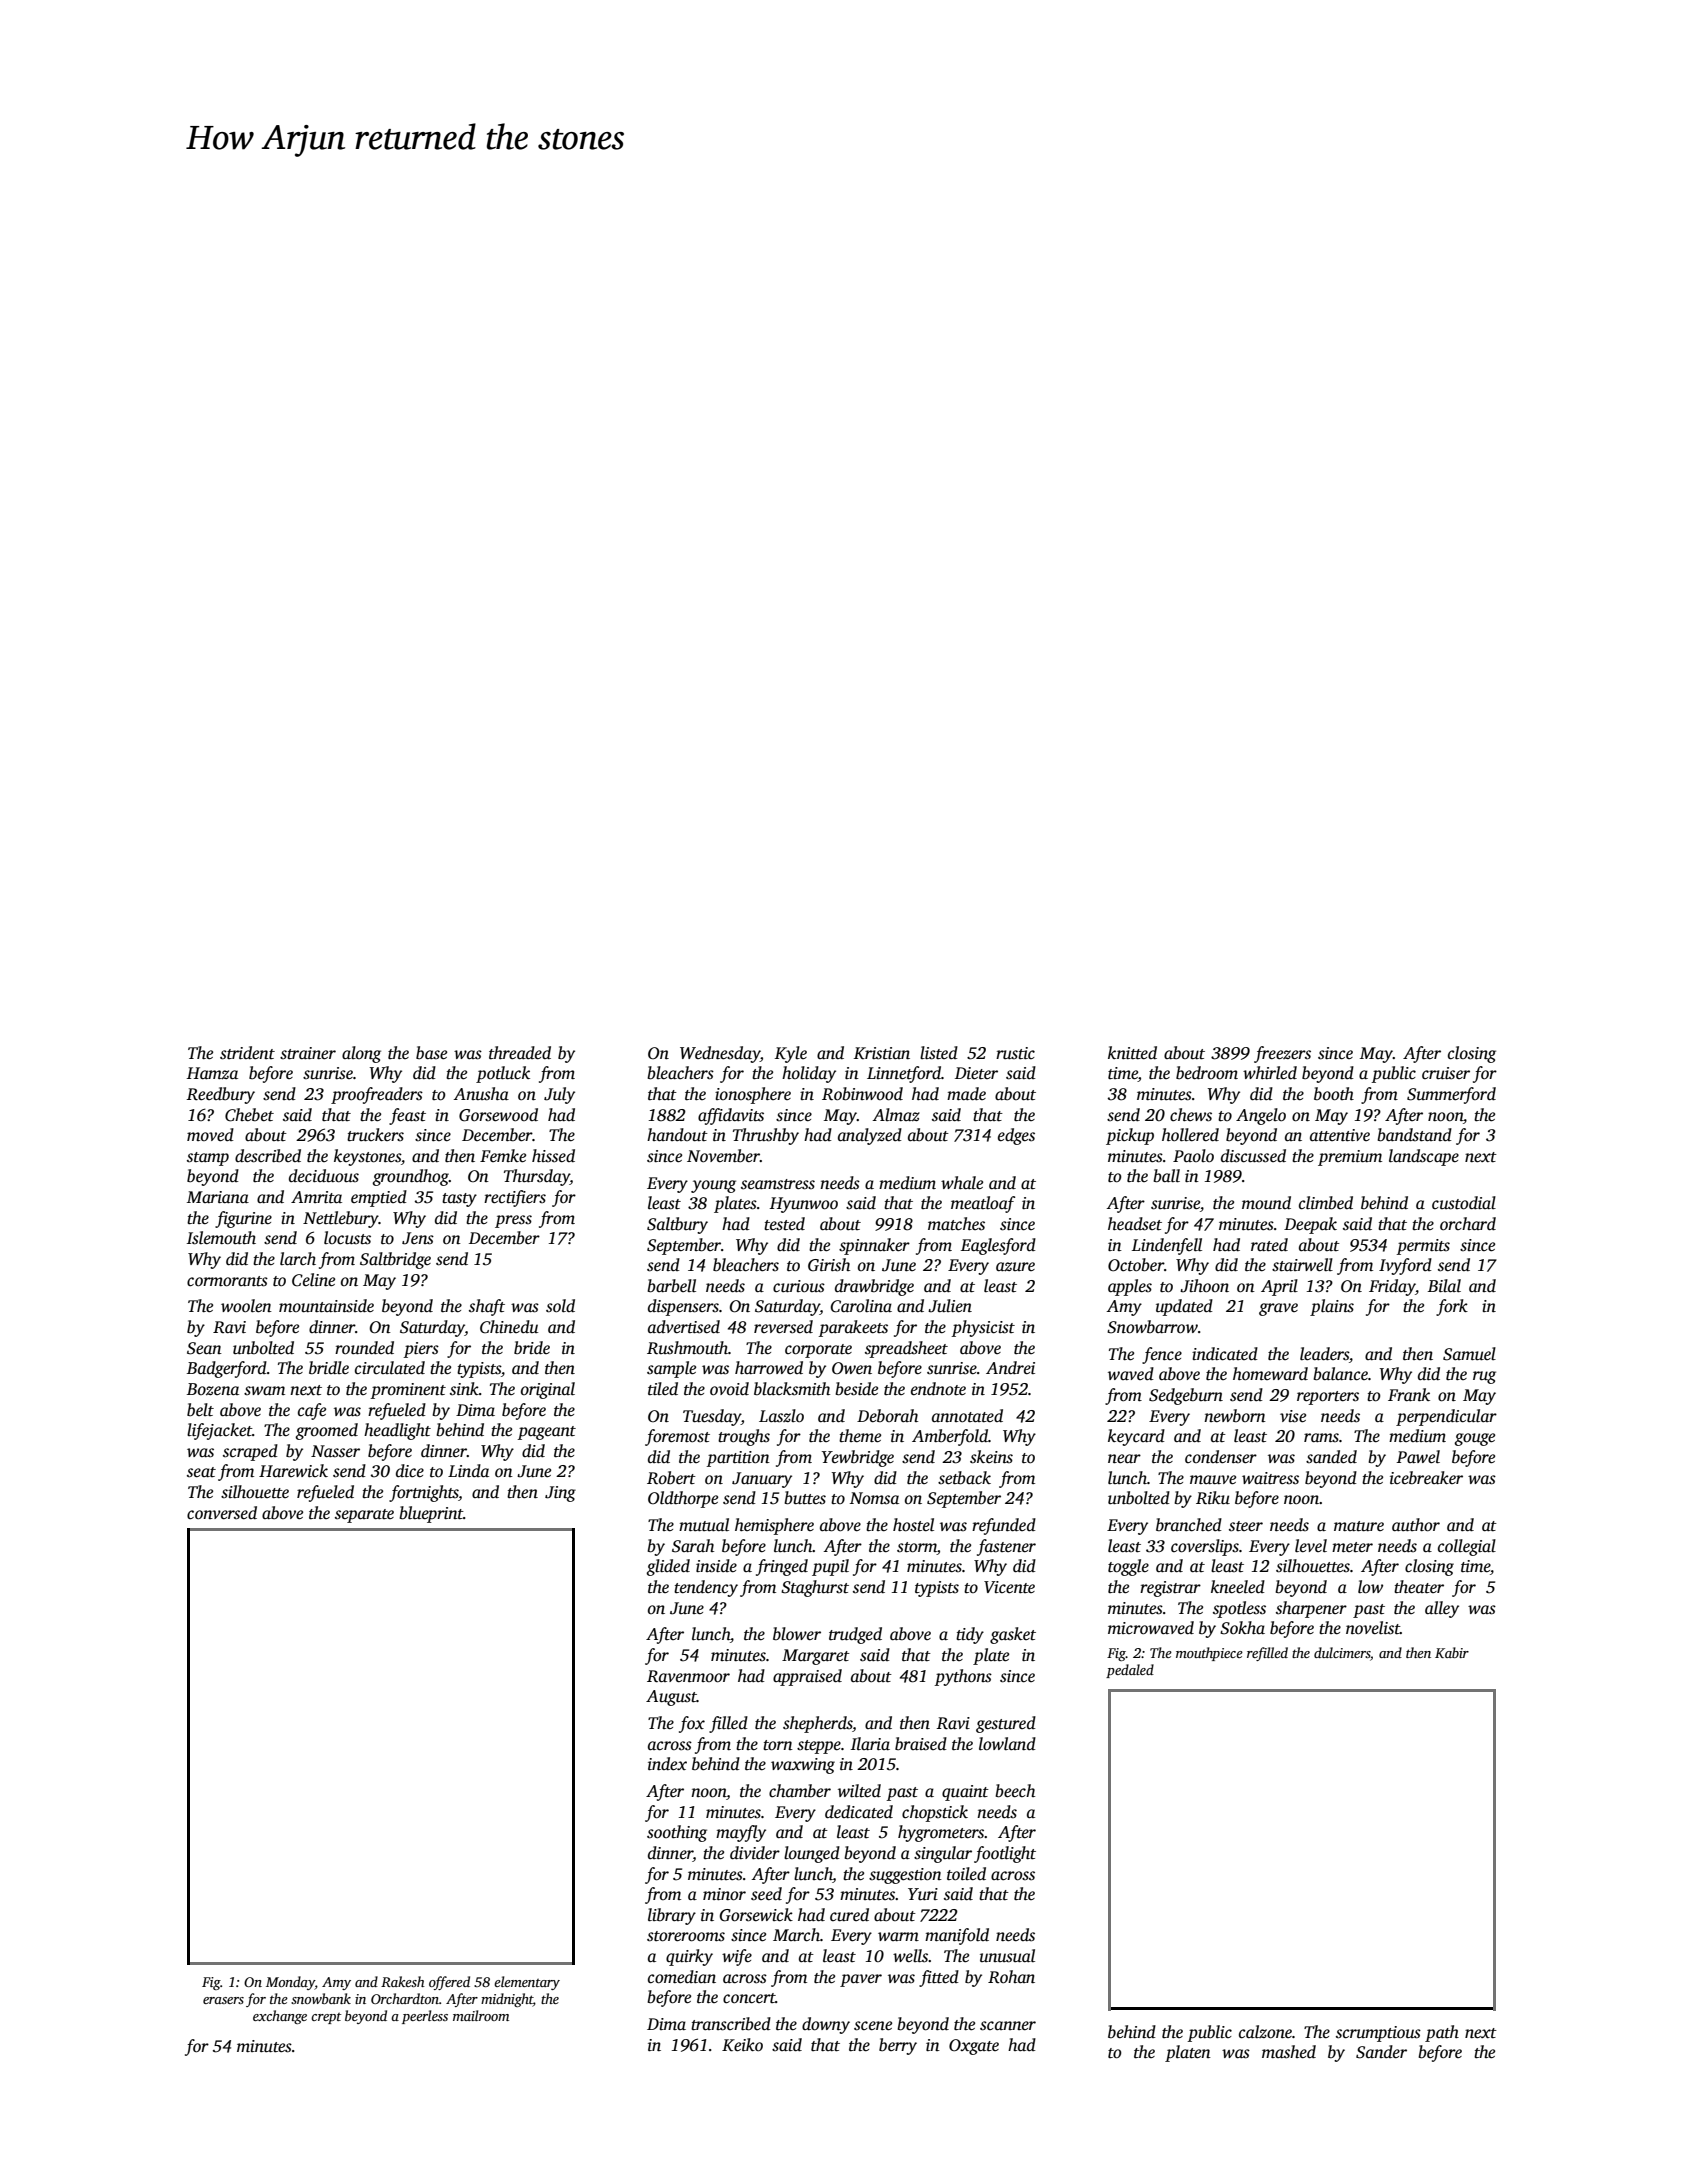  Describe the element at coordinates (898, 2046) in the screenshot. I see `berry` at that location.
